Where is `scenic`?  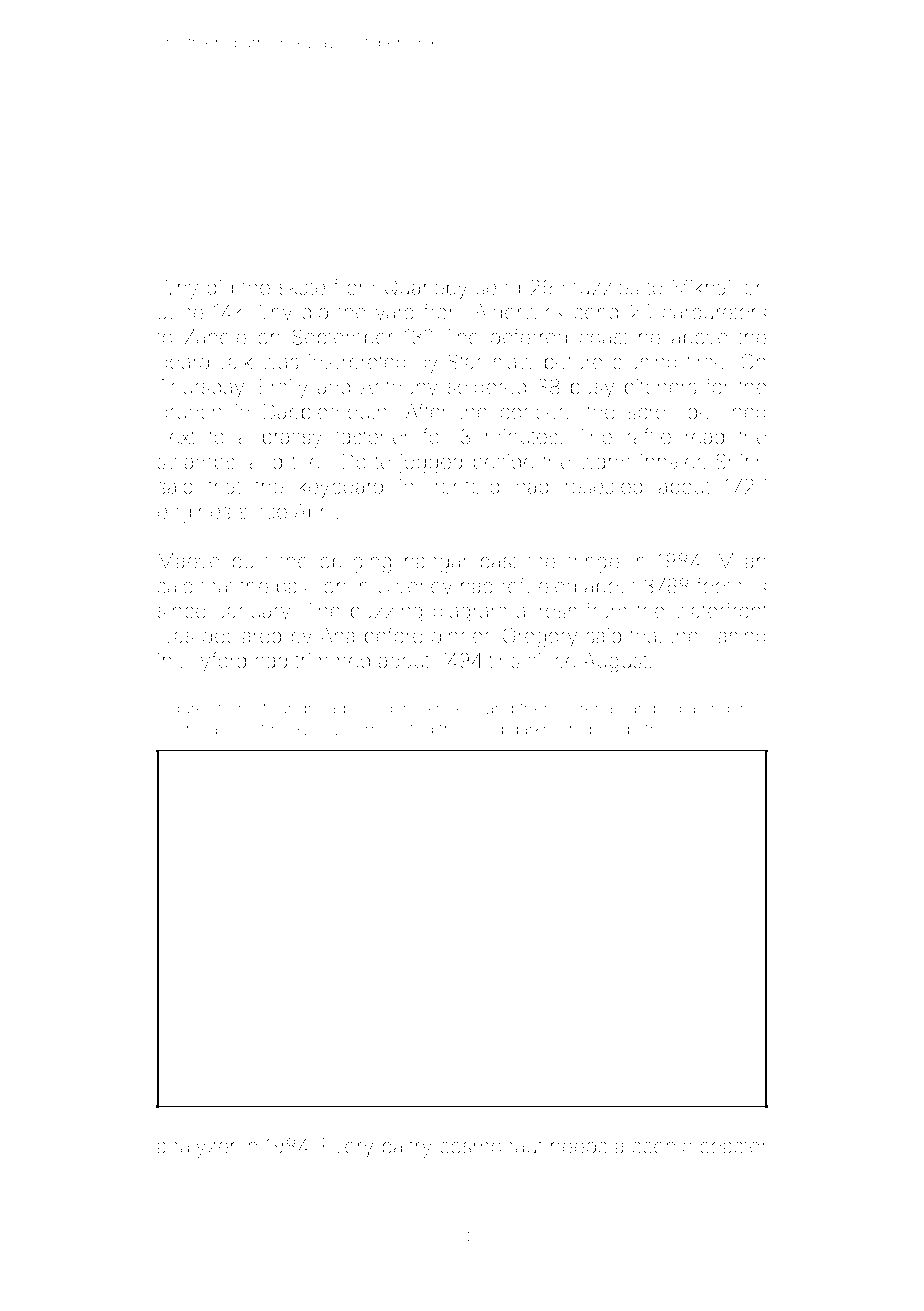
scenic is located at coordinates (662, 1146).
